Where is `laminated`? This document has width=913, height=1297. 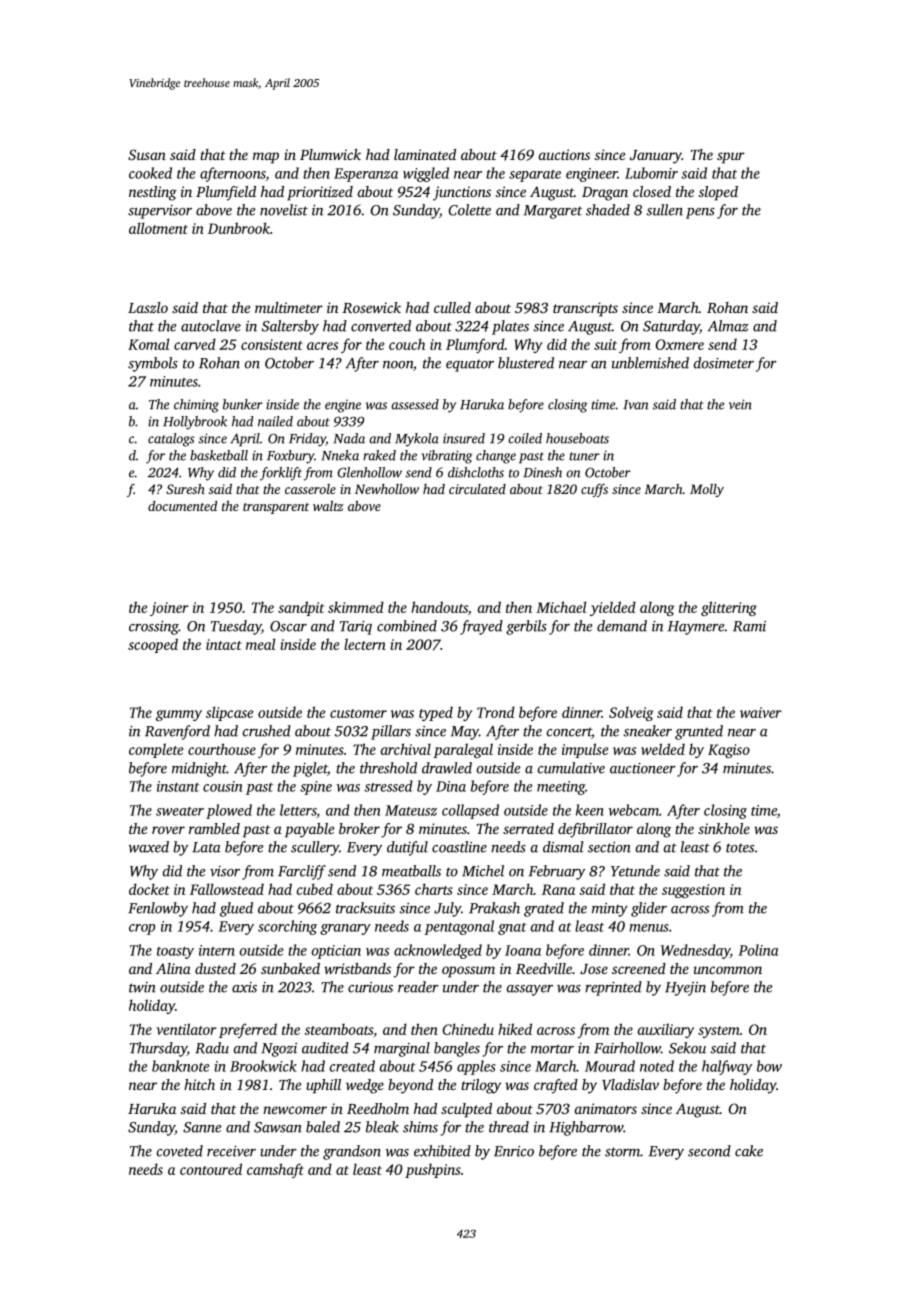 laminated is located at coordinates (425, 154).
